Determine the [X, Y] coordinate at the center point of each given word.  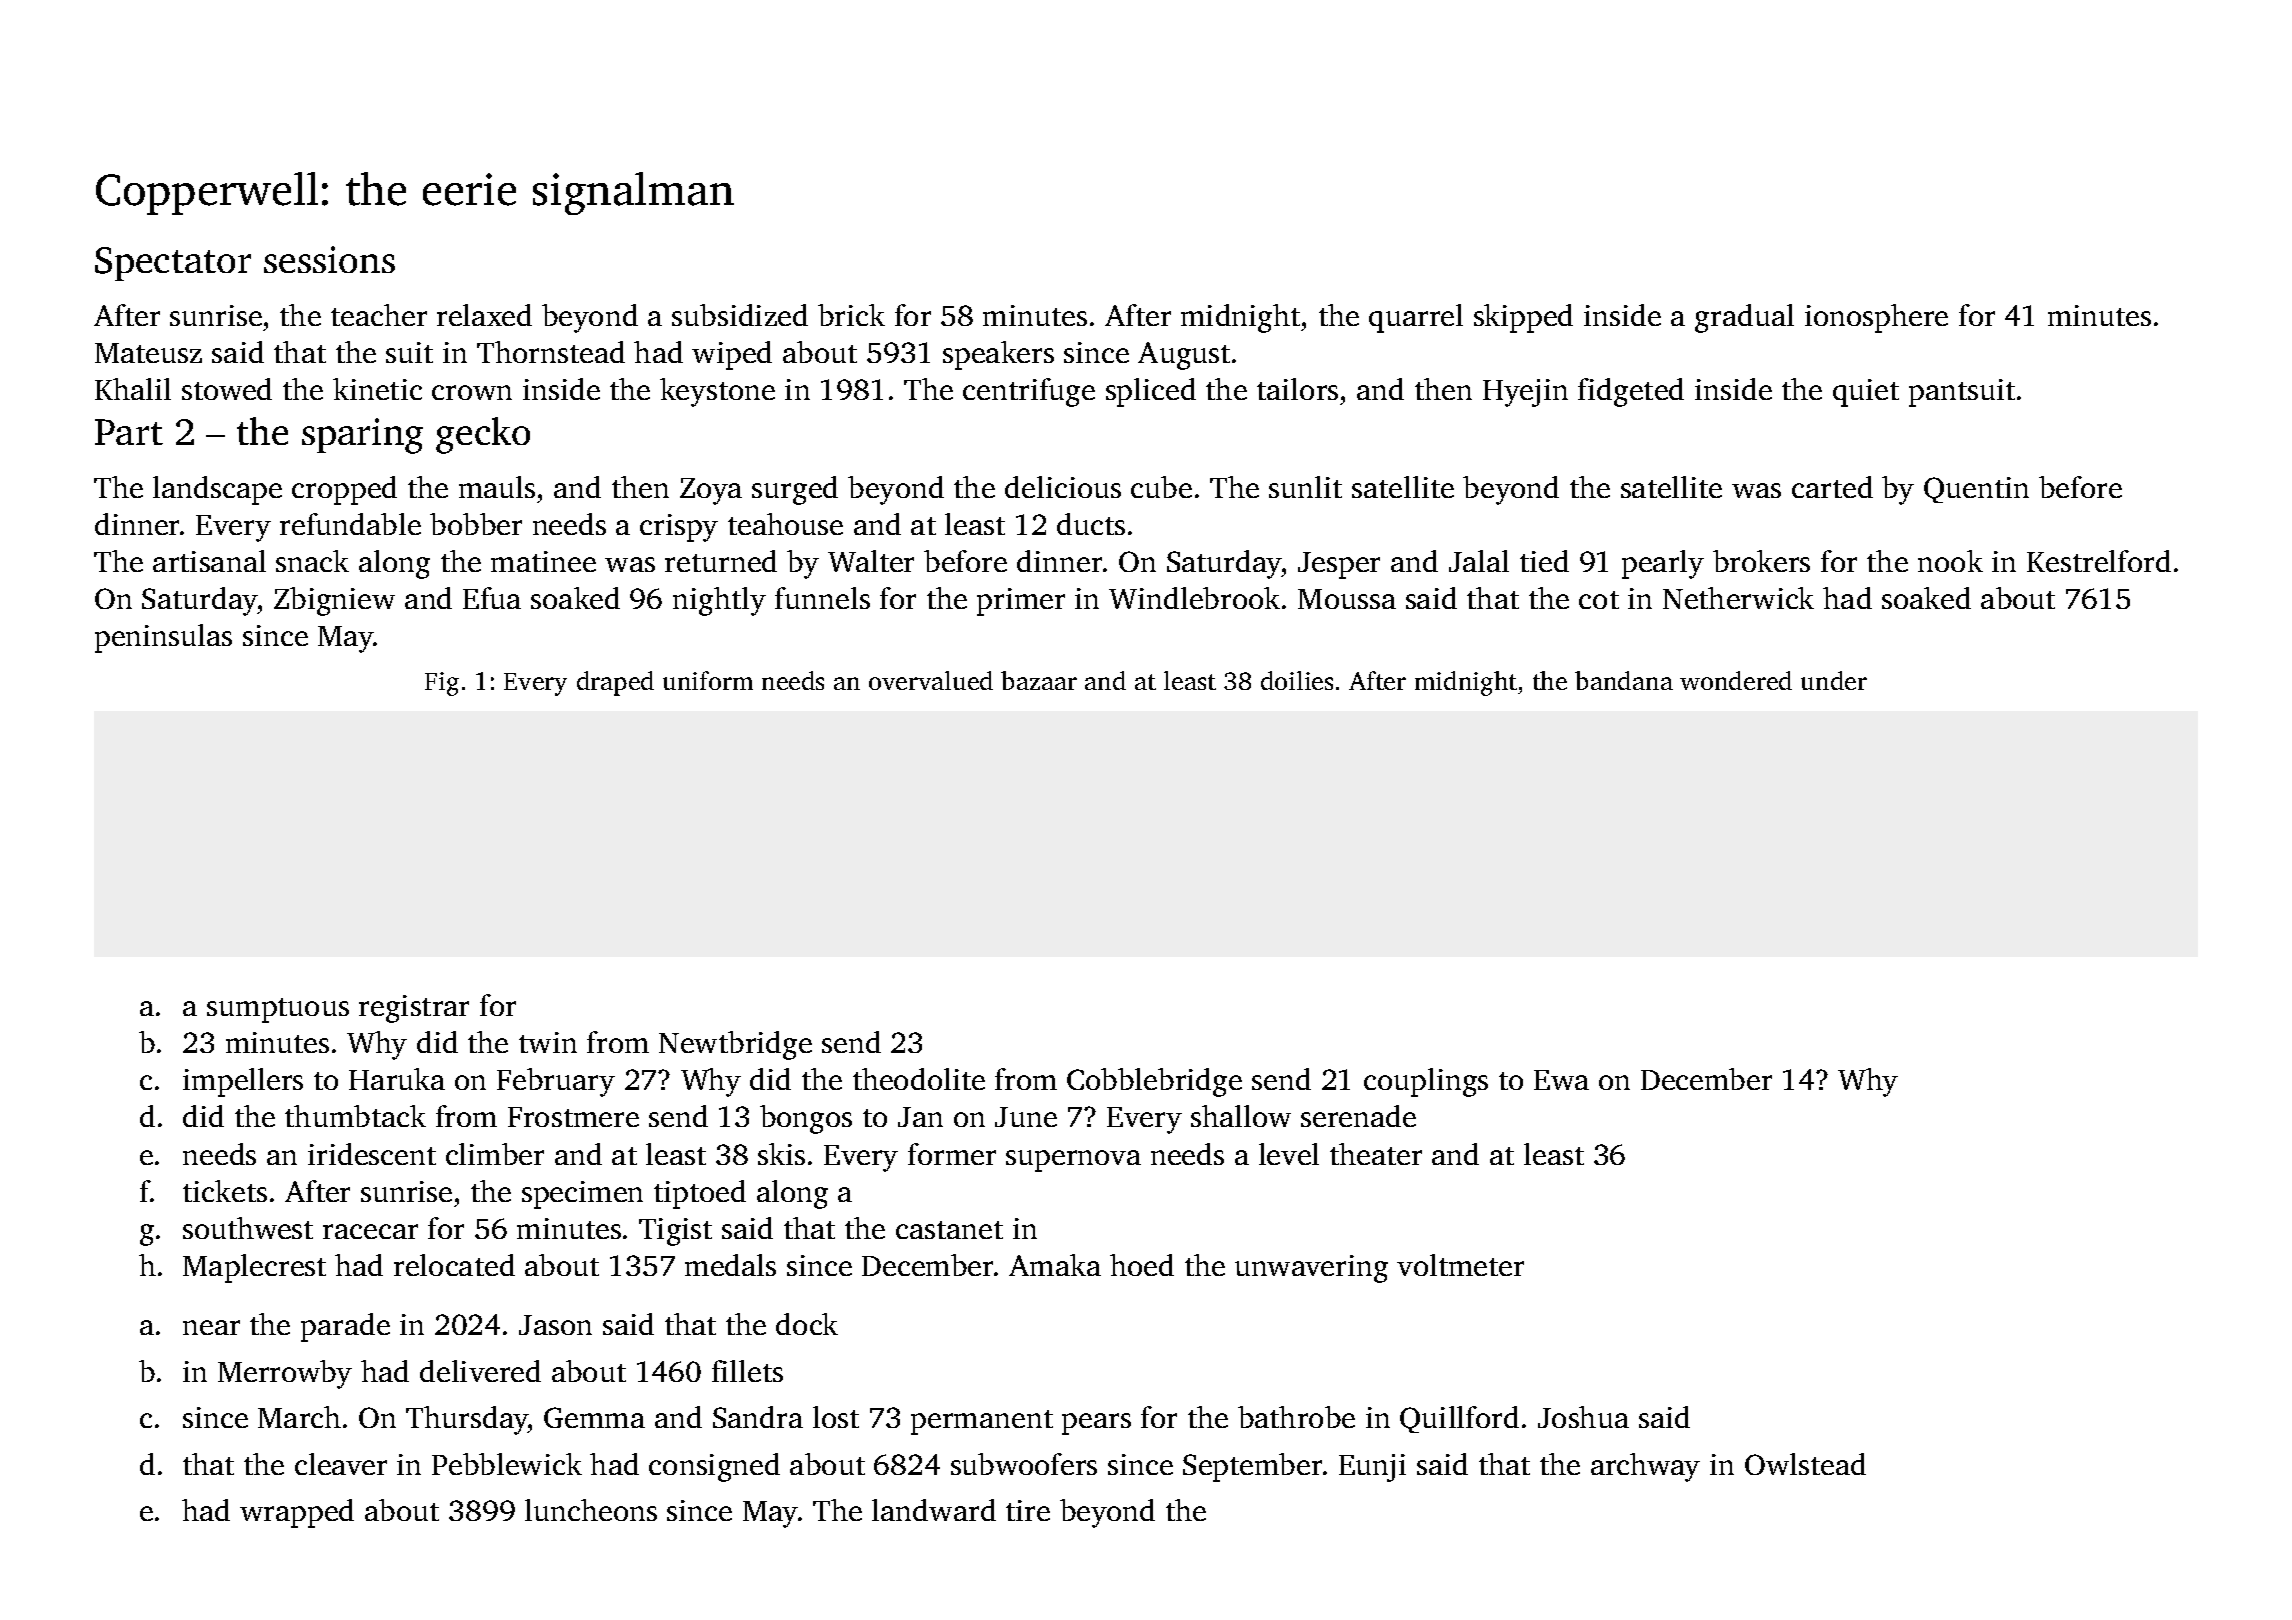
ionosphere [1876, 318]
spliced [1151, 392]
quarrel [1416, 318]
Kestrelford [2099, 561]
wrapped [297, 1513]
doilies [1297, 680]
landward [934, 1510]
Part [129, 432]
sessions [329, 259]
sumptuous [278, 1010]
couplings [1426, 1082]
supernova [1073, 1161]
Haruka [397, 1079]
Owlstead [1805, 1464]
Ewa [1561, 1080]
